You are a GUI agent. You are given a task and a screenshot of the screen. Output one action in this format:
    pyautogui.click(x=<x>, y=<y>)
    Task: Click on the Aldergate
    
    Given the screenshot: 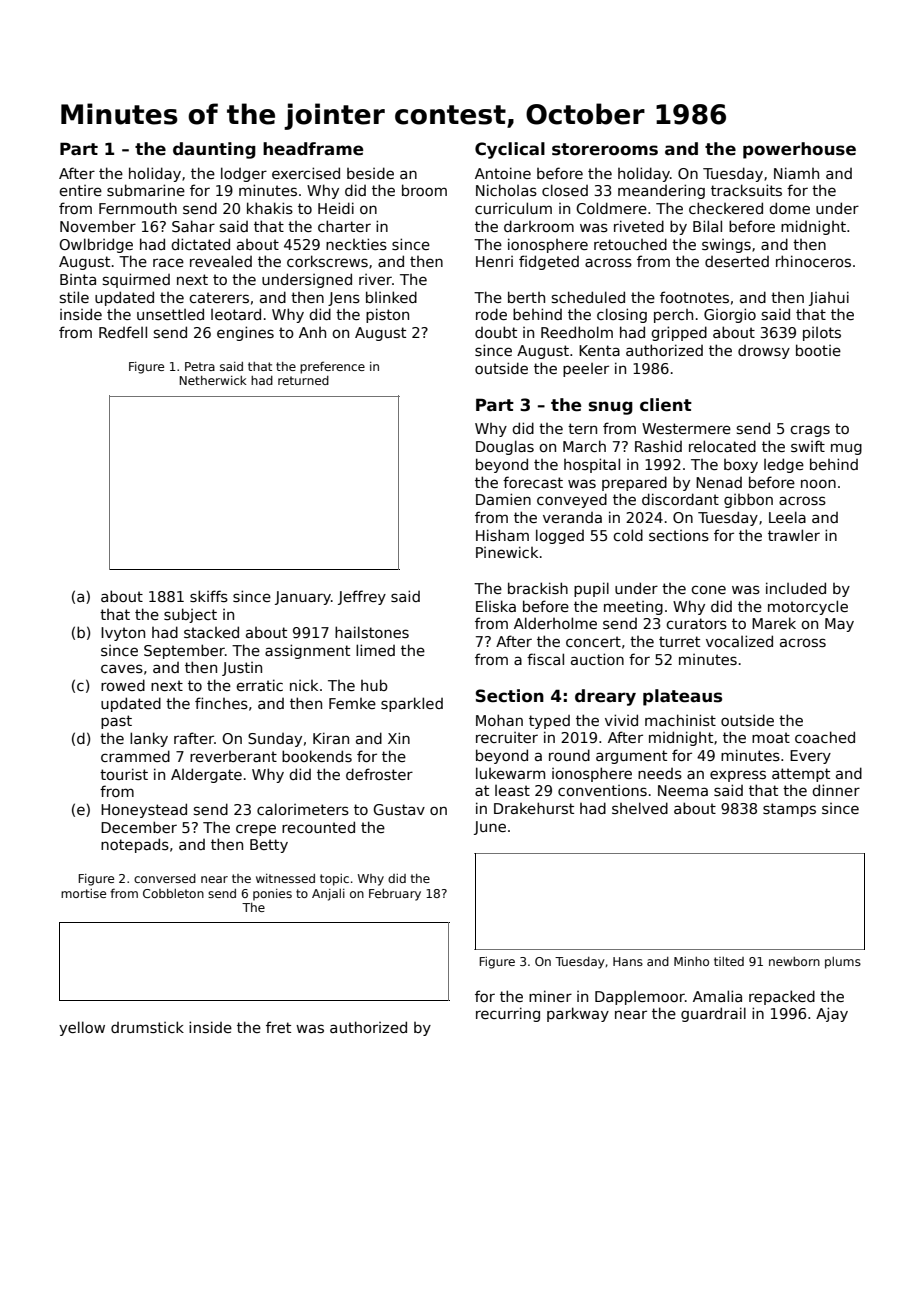 What is the action you would take?
    pyautogui.click(x=206, y=775)
